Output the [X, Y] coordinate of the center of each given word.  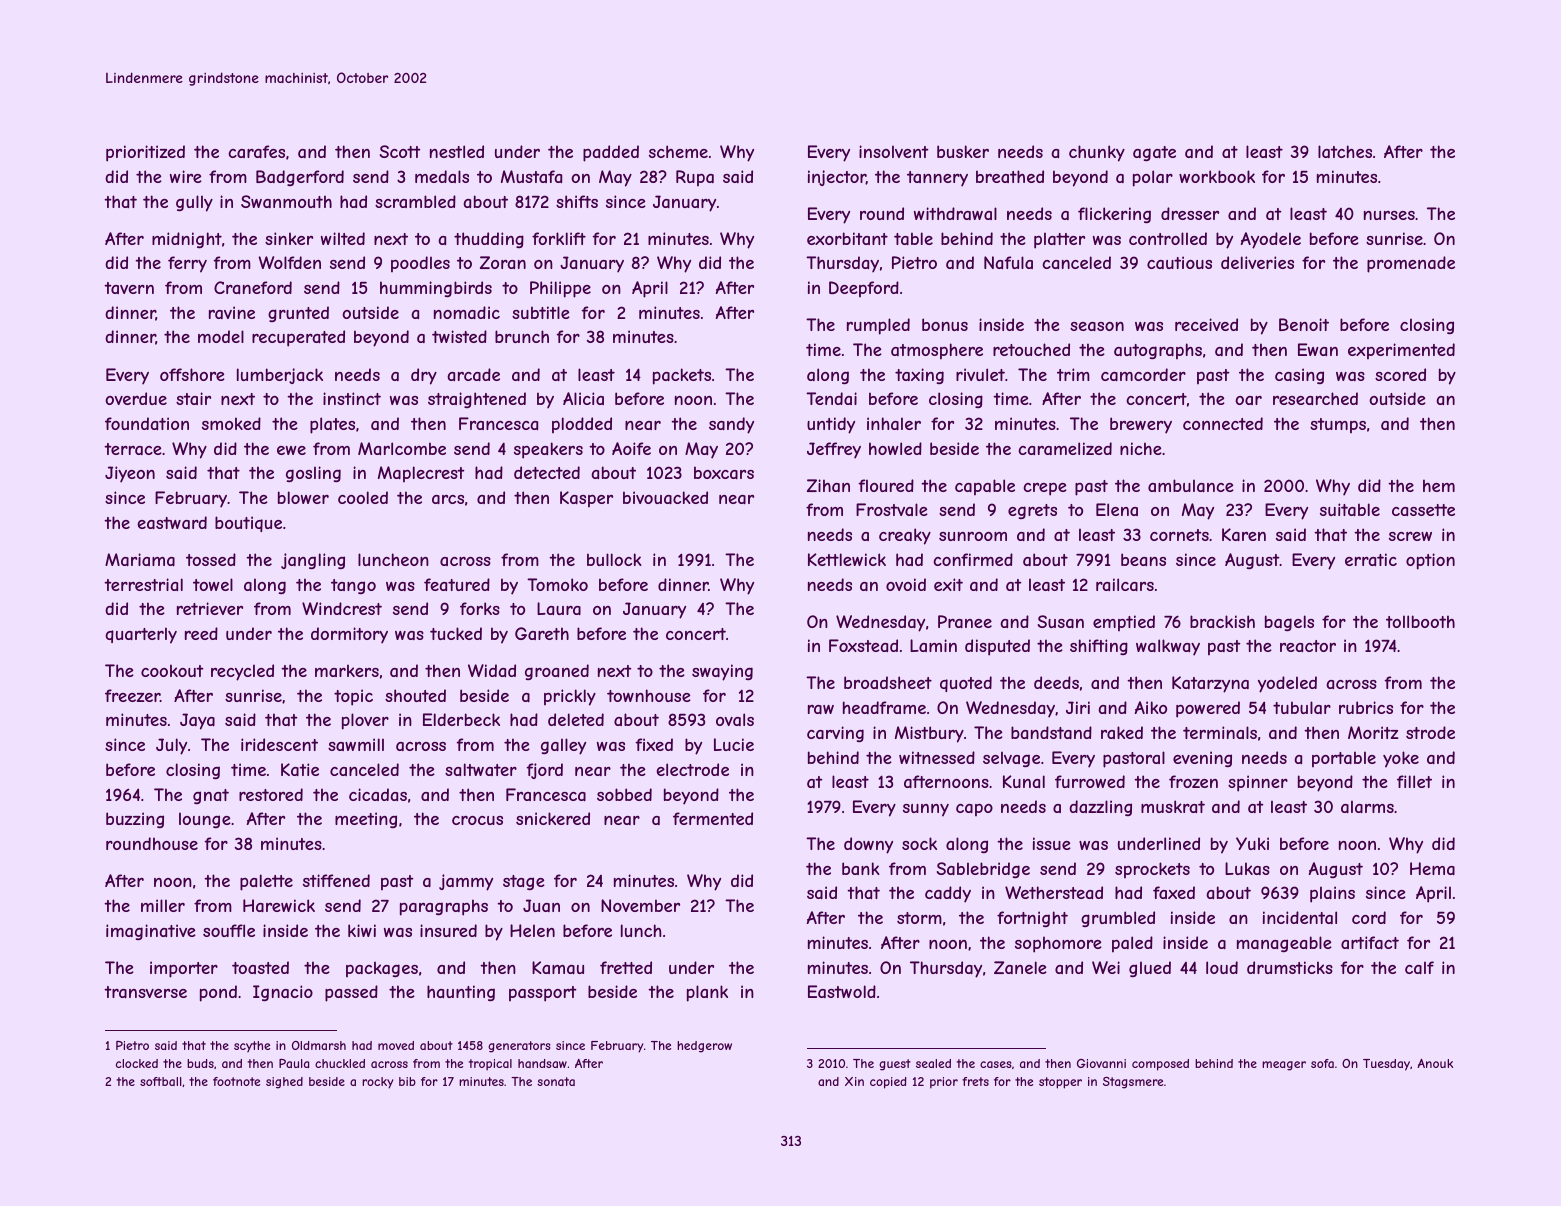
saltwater [481, 769]
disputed [997, 647]
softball [161, 1081]
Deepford [864, 289]
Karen [1244, 534]
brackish [1222, 621]
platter [1059, 240]
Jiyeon [130, 474]
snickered [553, 818]
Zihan [828, 485]
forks [480, 608]
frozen [1193, 781]
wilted [343, 238]
